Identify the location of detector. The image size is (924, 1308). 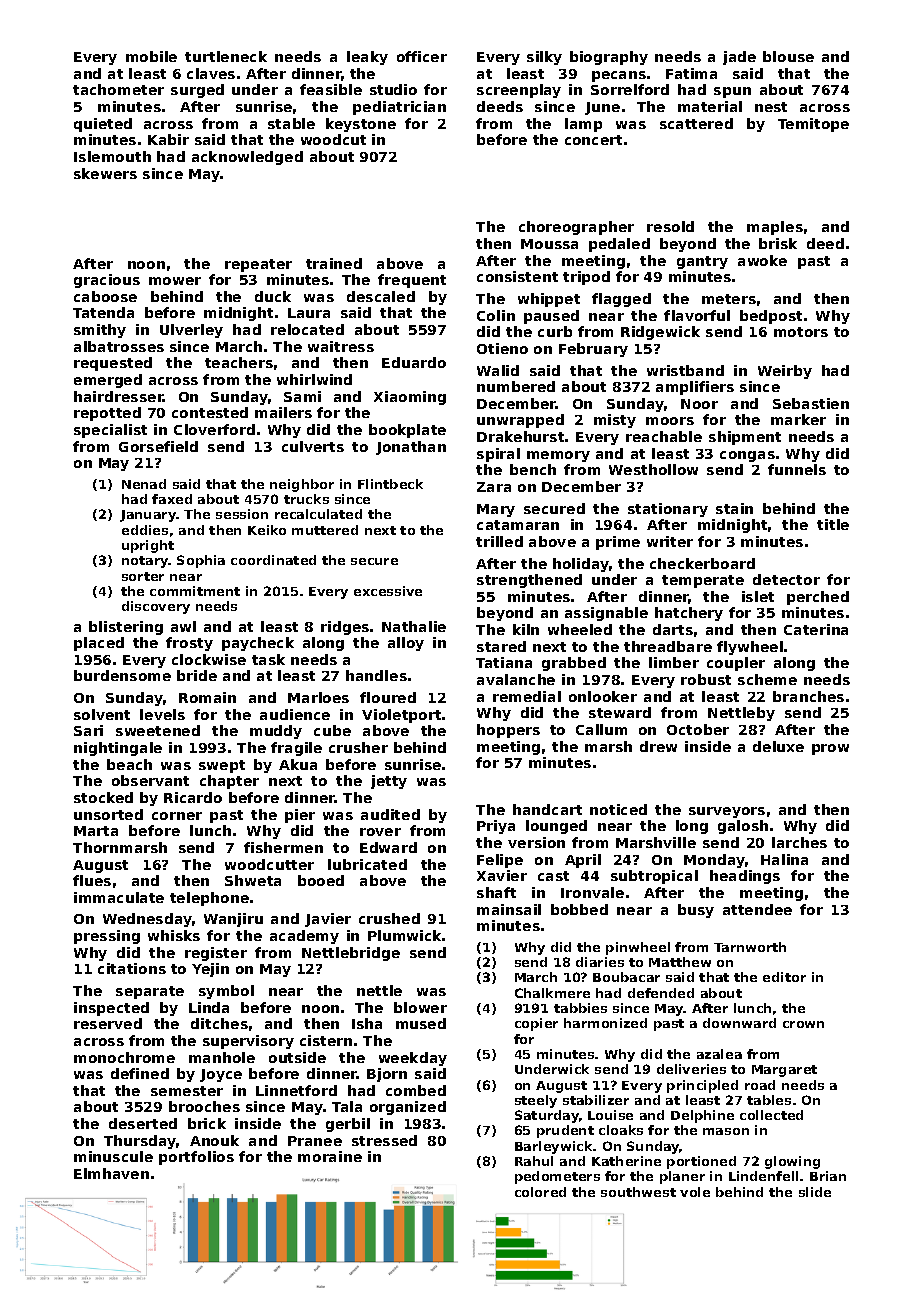
(786, 579).
